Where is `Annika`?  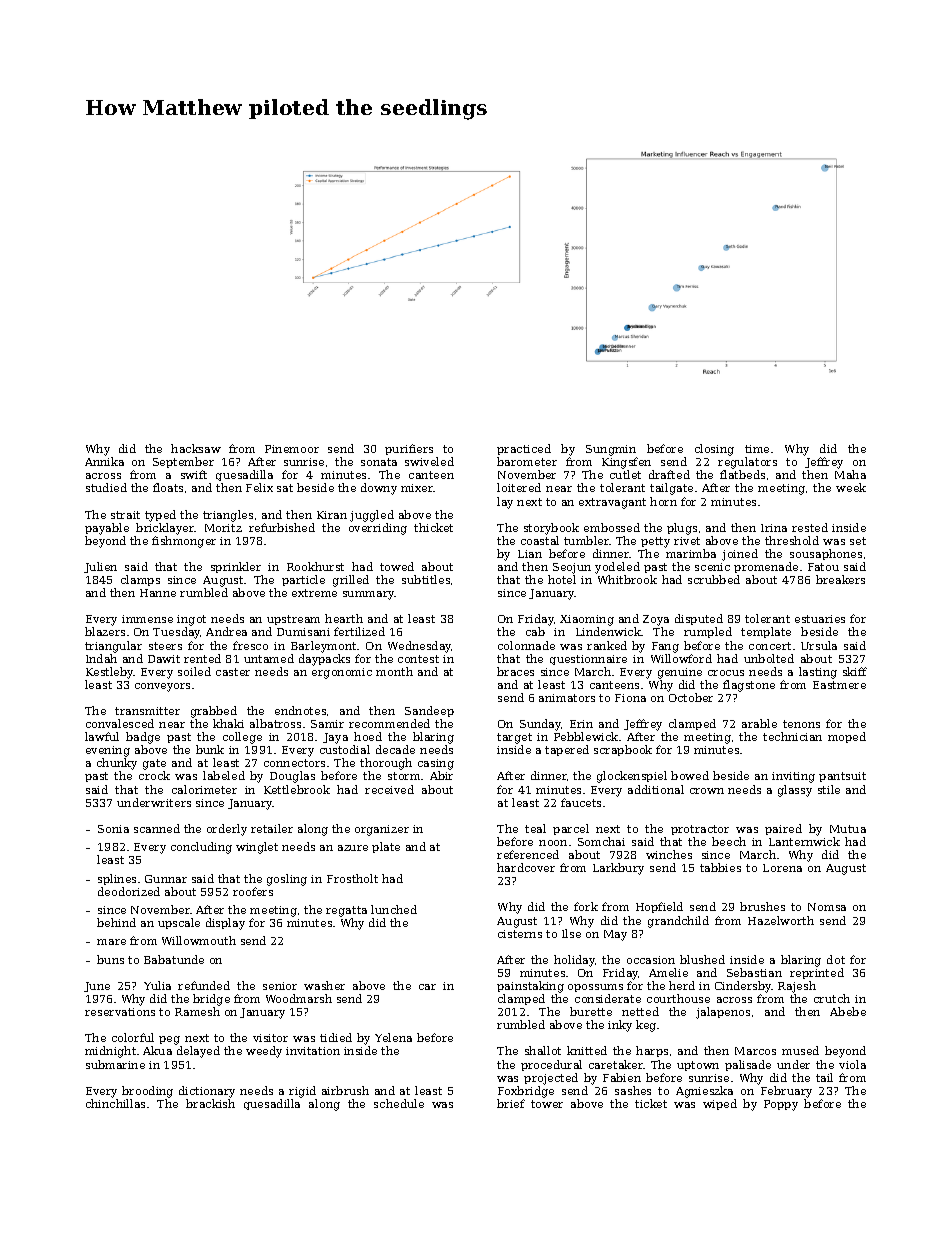 Annika is located at coordinates (104, 461).
